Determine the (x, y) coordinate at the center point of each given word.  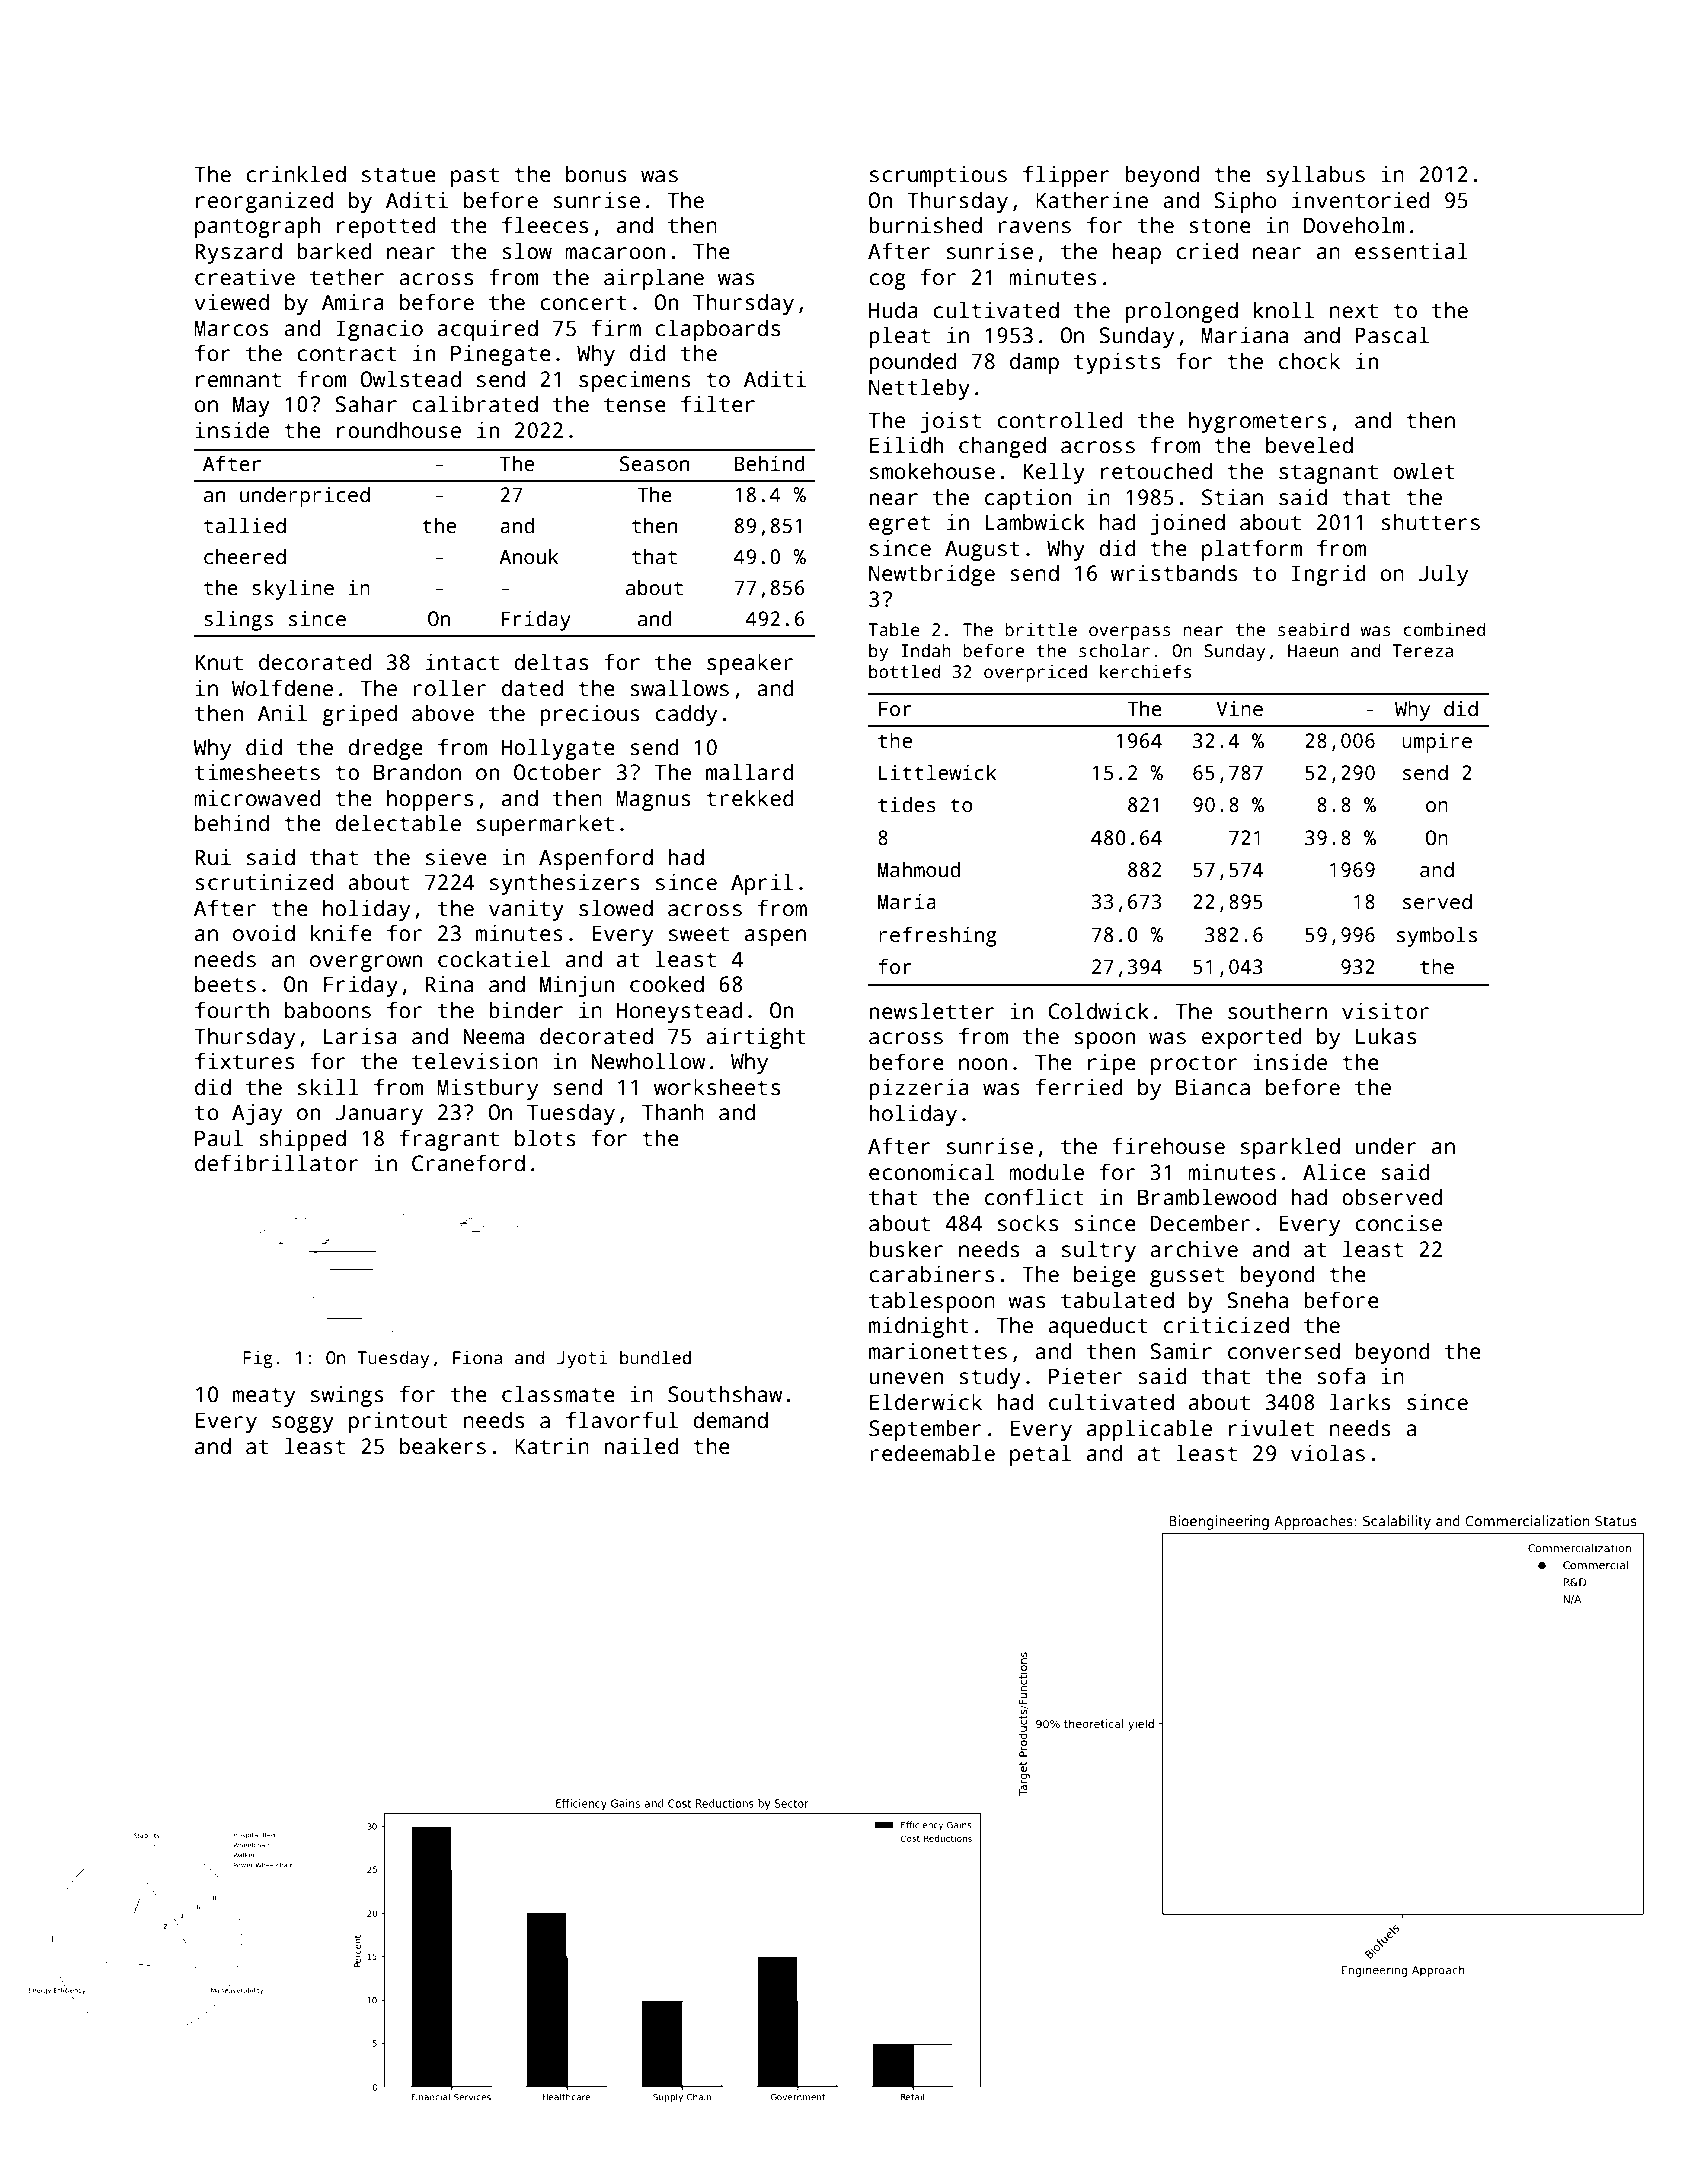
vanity (526, 910)
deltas (551, 662)
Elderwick (926, 1402)
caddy (686, 715)
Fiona (477, 1358)
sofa (1341, 1376)
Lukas (1386, 1036)
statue (399, 175)
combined (1444, 629)
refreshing (938, 936)
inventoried (1360, 200)
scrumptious (938, 176)
